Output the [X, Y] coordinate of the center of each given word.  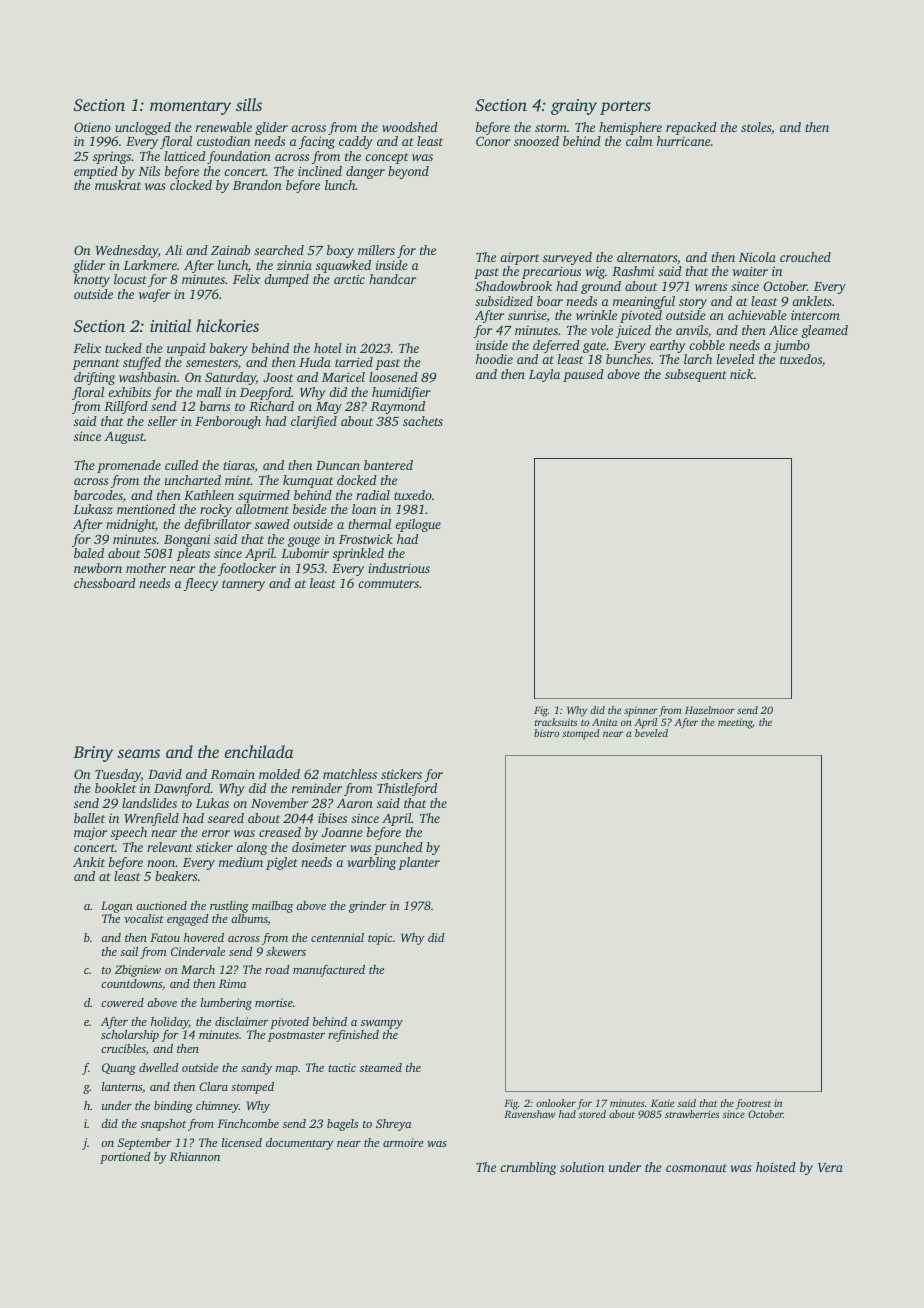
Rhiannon [195, 1156]
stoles [756, 127]
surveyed [567, 258]
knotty [92, 280]
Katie [662, 1103]
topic [380, 939]
